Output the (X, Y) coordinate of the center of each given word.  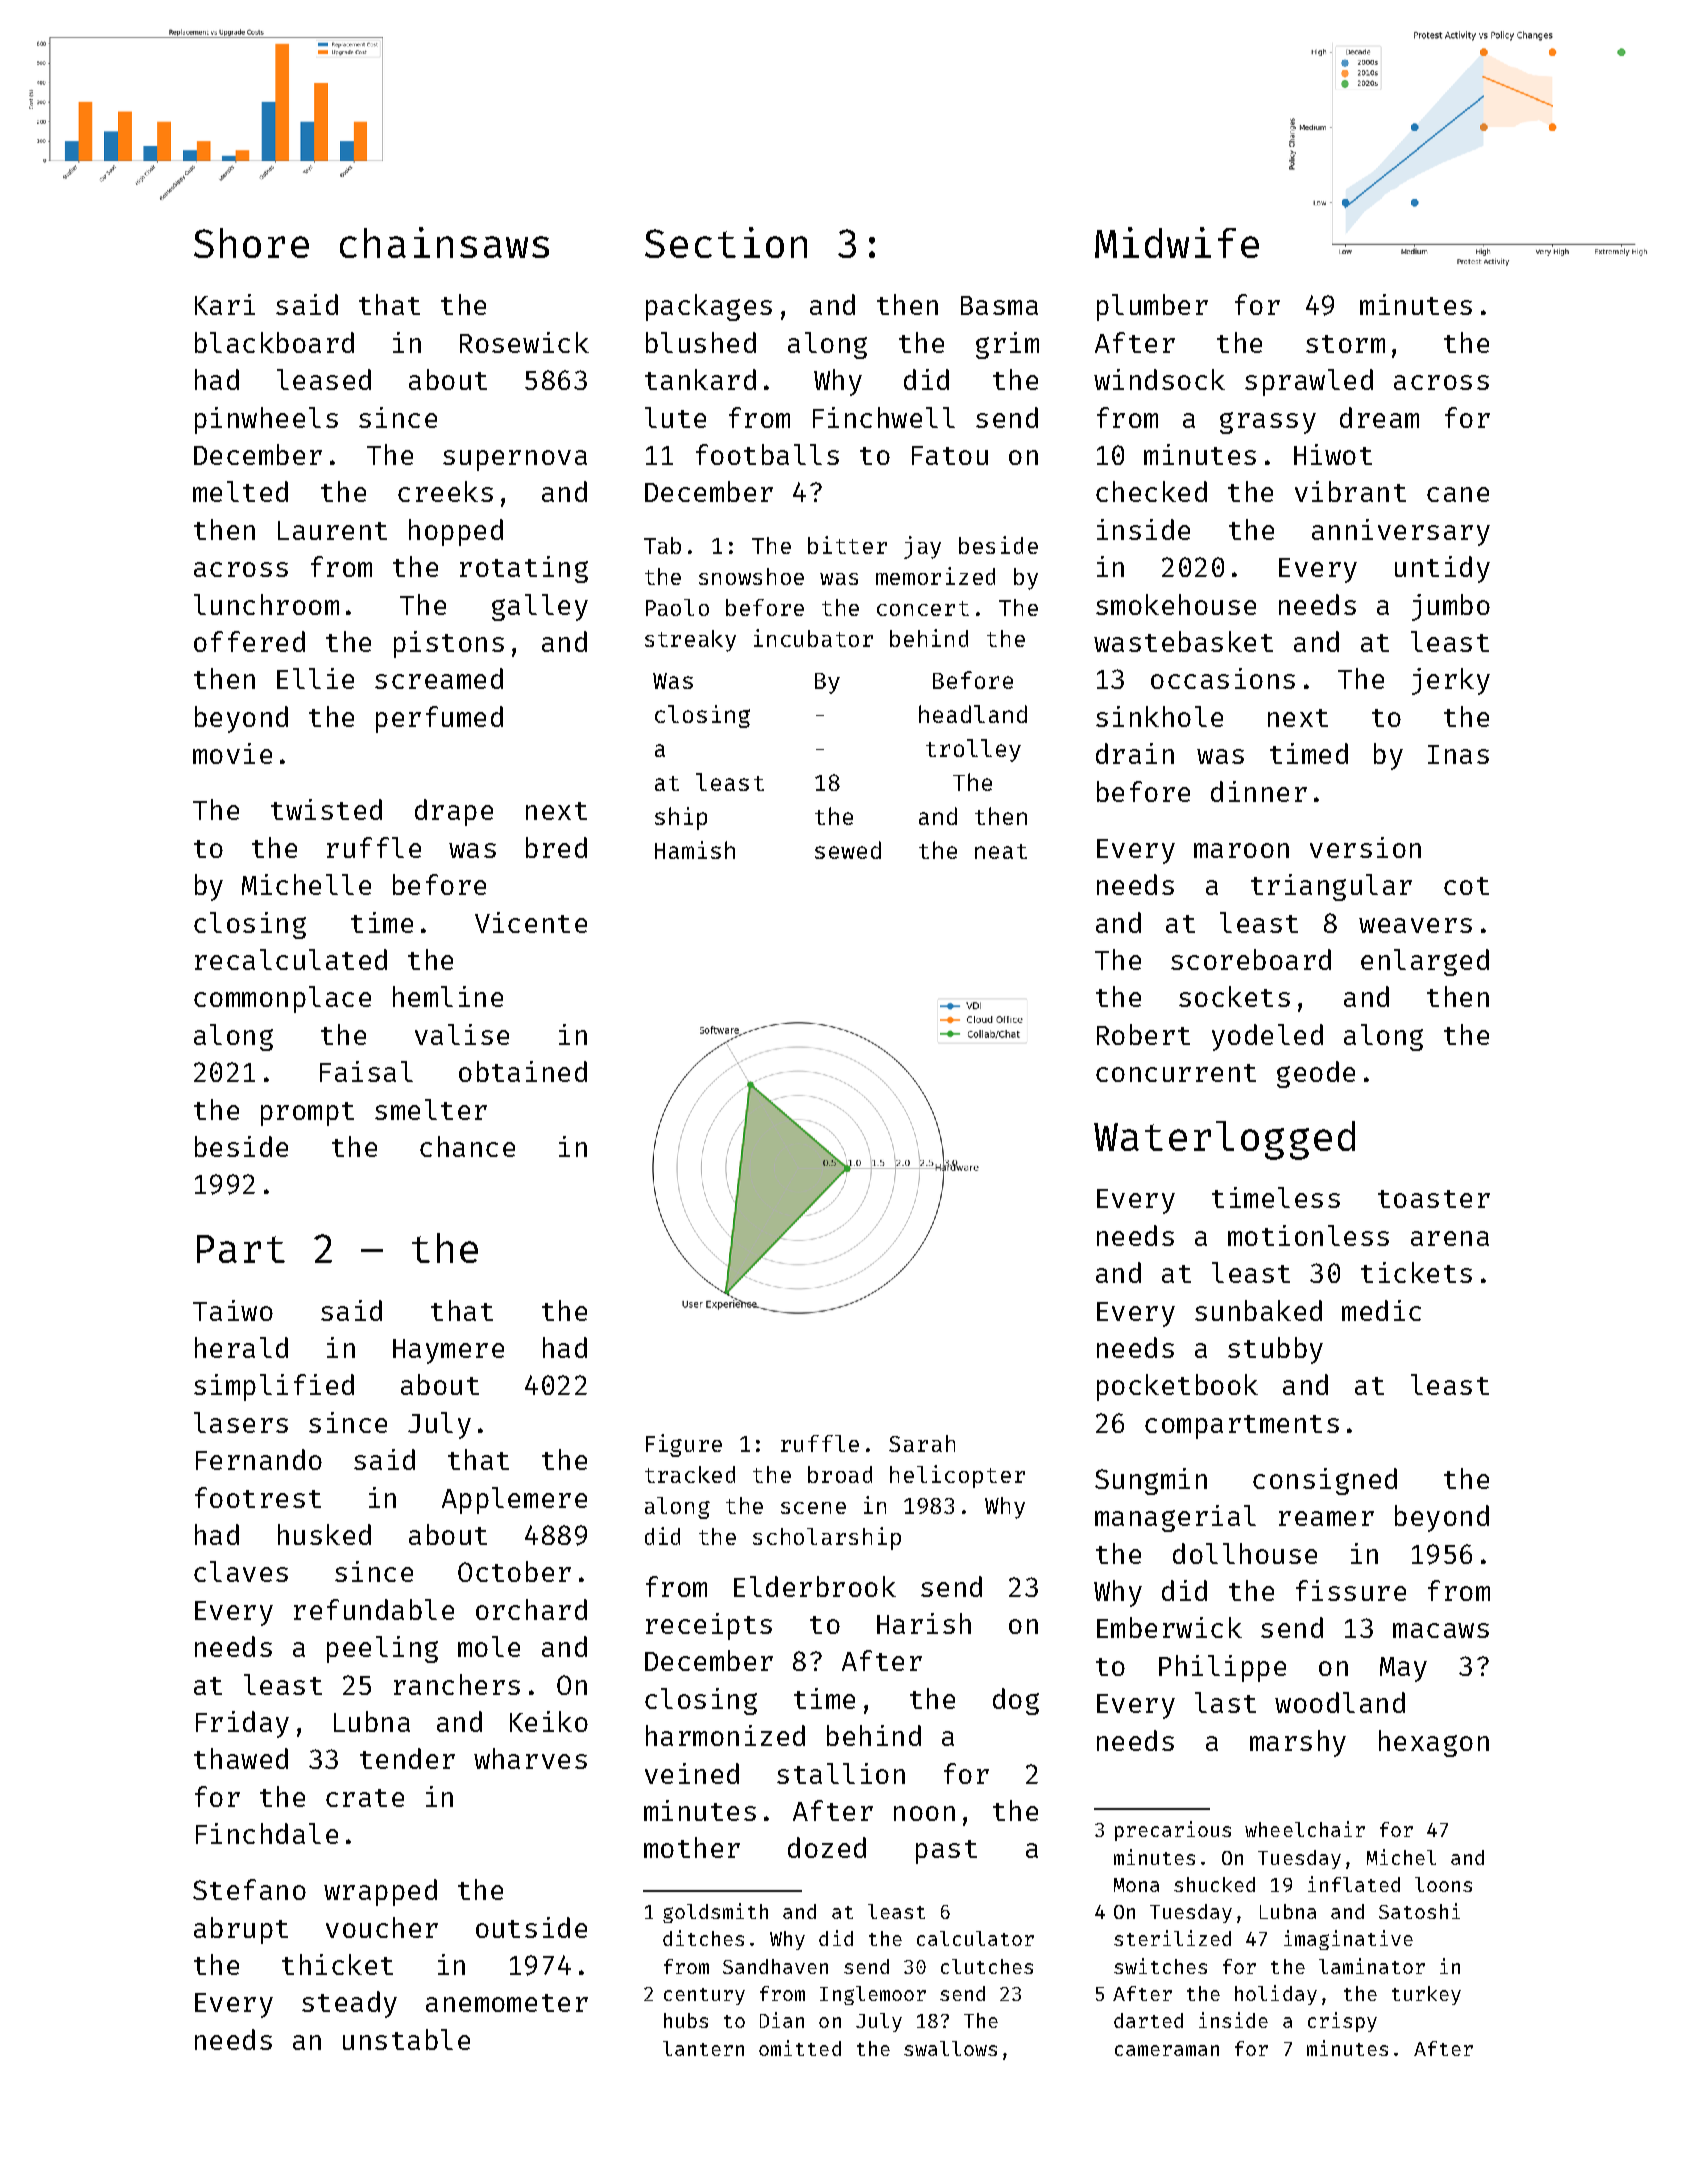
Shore (251, 243)
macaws (1441, 1630)
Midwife (1177, 242)
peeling (382, 1649)
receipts (709, 1626)
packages (709, 307)
